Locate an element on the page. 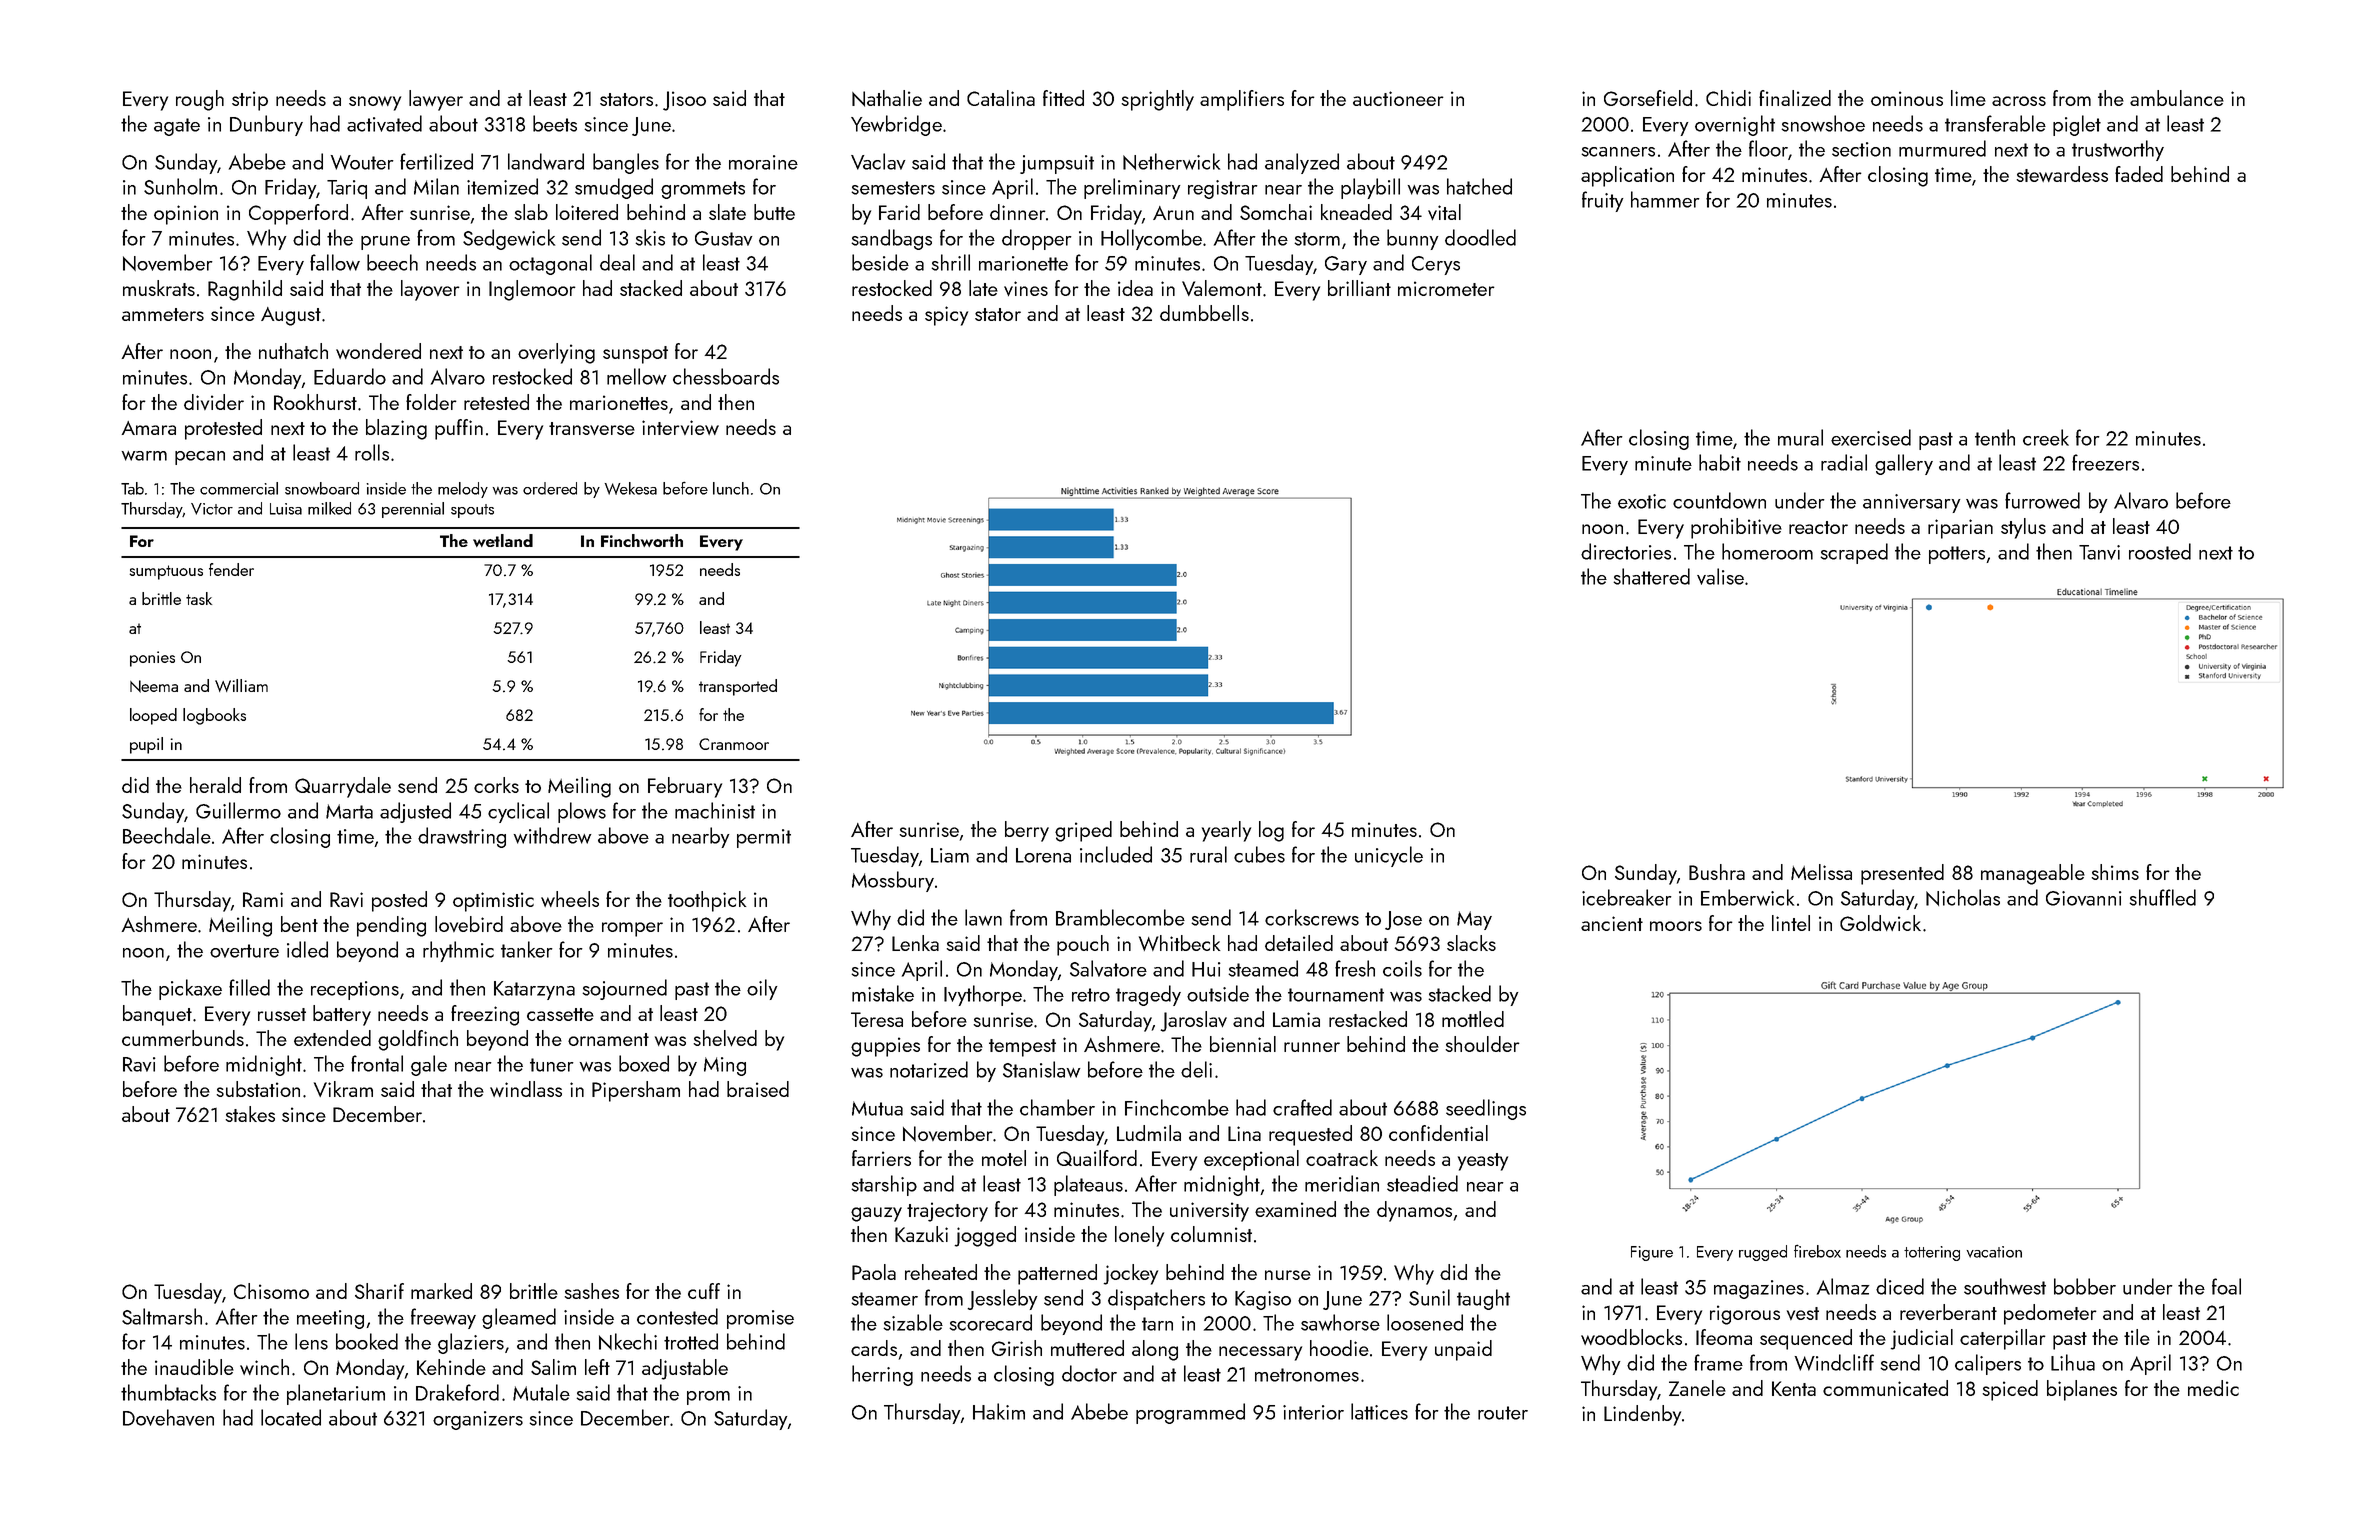 The height and width of the document is (1540, 2380). shuffled is located at coordinates (2162, 897).
